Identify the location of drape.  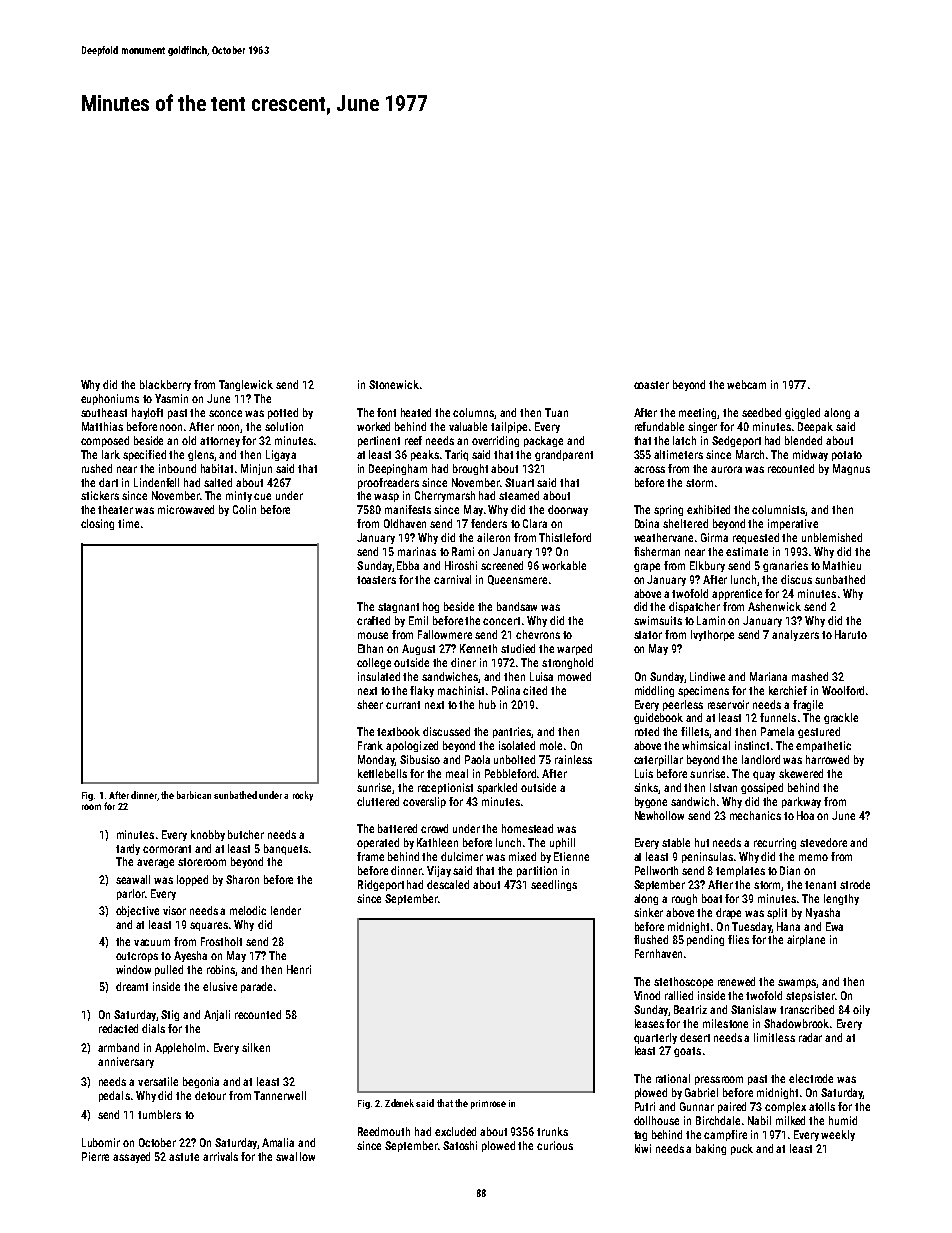
(728, 913).
